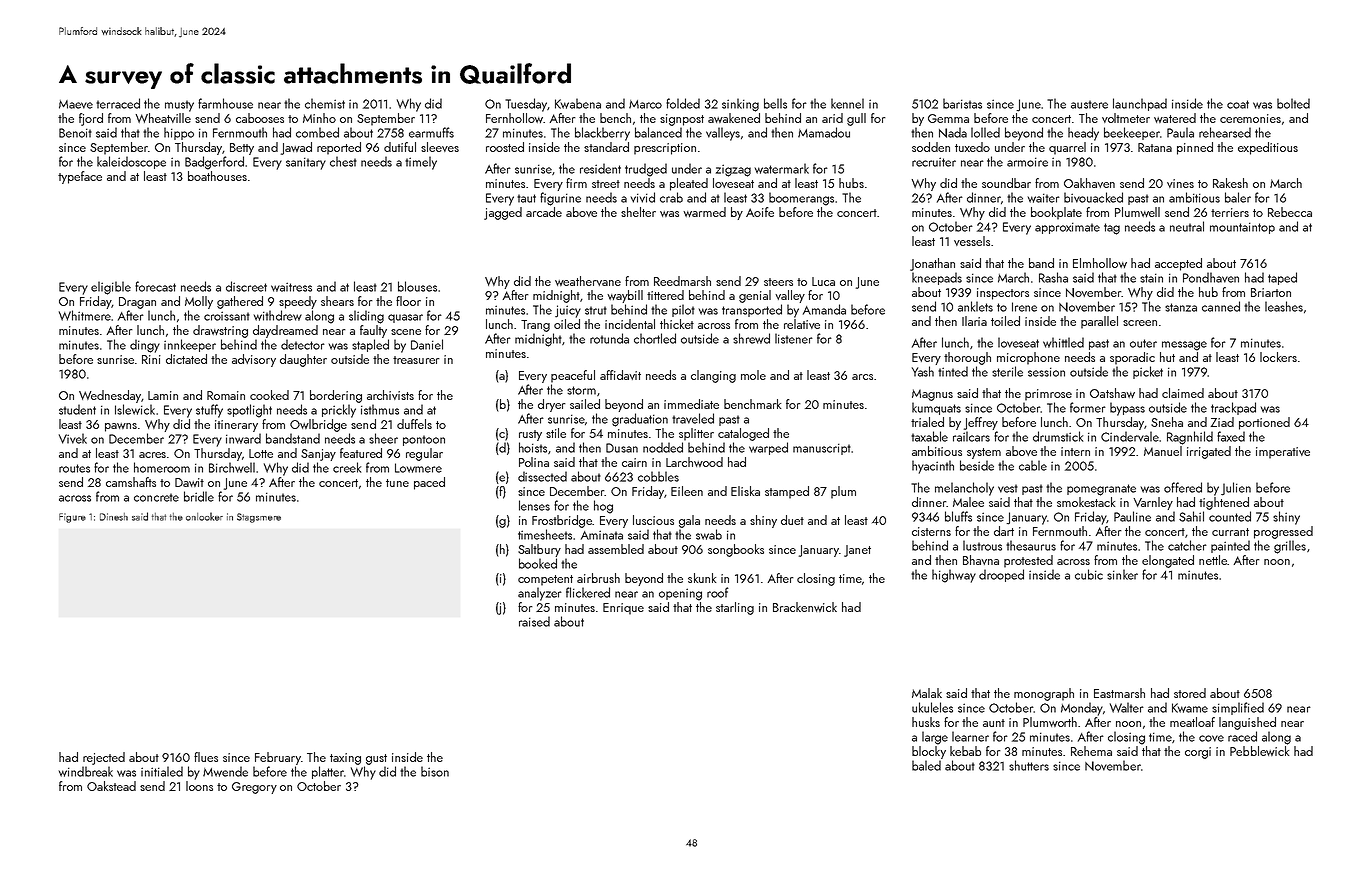 The width and height of the screenshot is (1372, 887). What do you see at coordinates (296, 148) in the screenshot?
I see `Jawad` at bounding box center [296, 148].
